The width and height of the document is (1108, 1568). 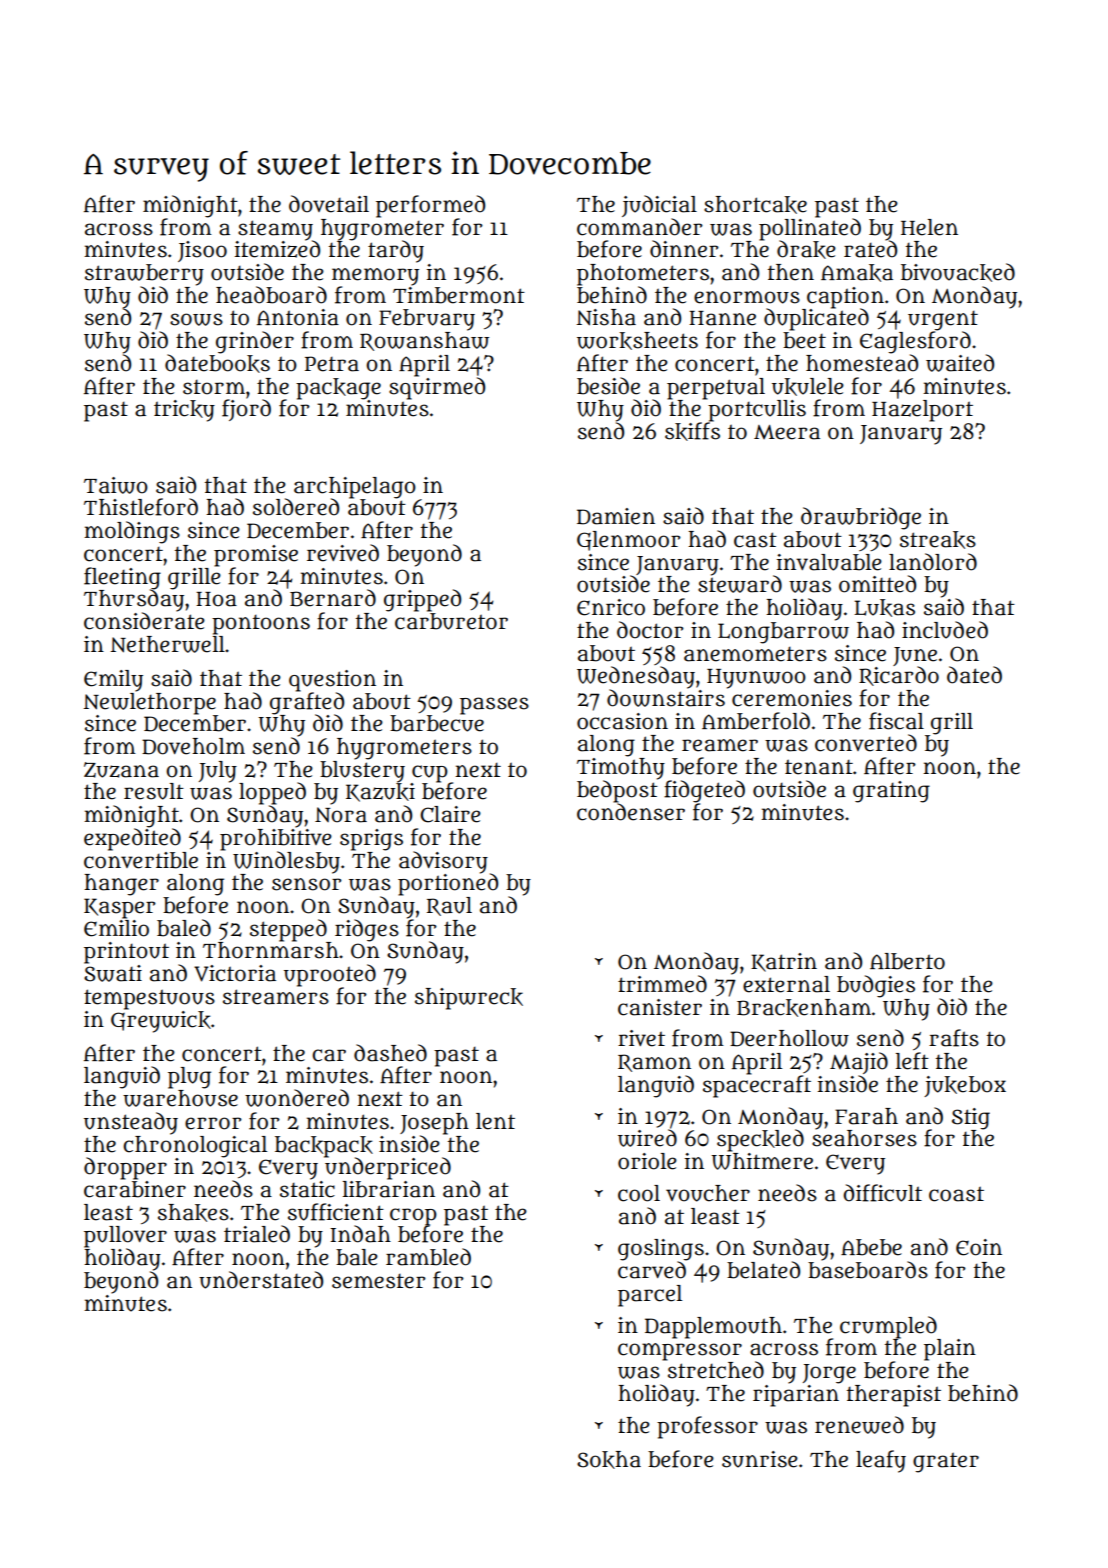 I want to click on Wednesday, so click(x=636, y=677).
